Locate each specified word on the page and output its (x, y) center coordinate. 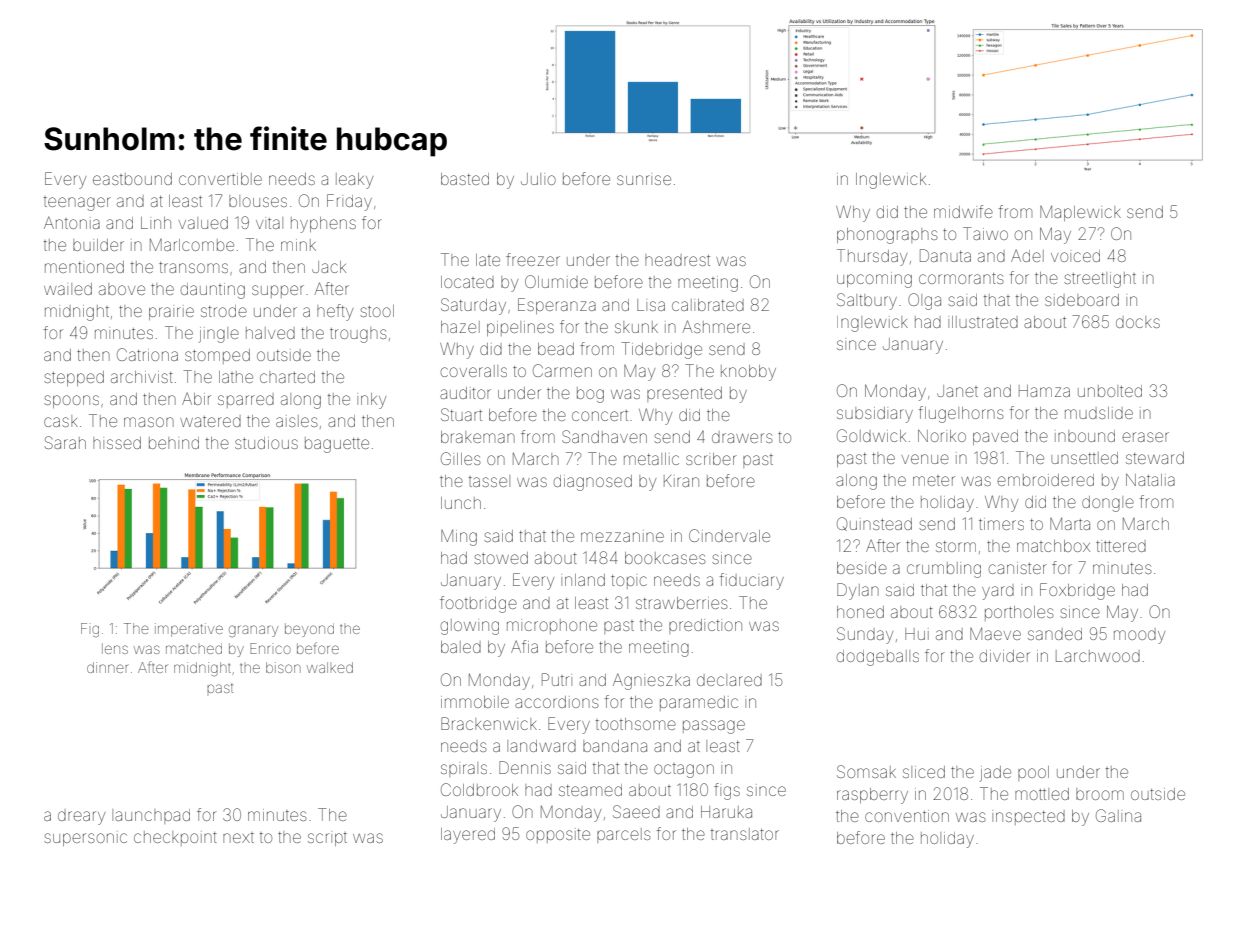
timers (1001, 524)
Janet (957, 391)
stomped (217, 356)
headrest (677, 260)
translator (745, 834)
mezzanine (622, 537)
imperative (189, 630)
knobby (748, 373)
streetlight (1100, 280)
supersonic (85, 839)
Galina (1118, 815)
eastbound (132, 179)
